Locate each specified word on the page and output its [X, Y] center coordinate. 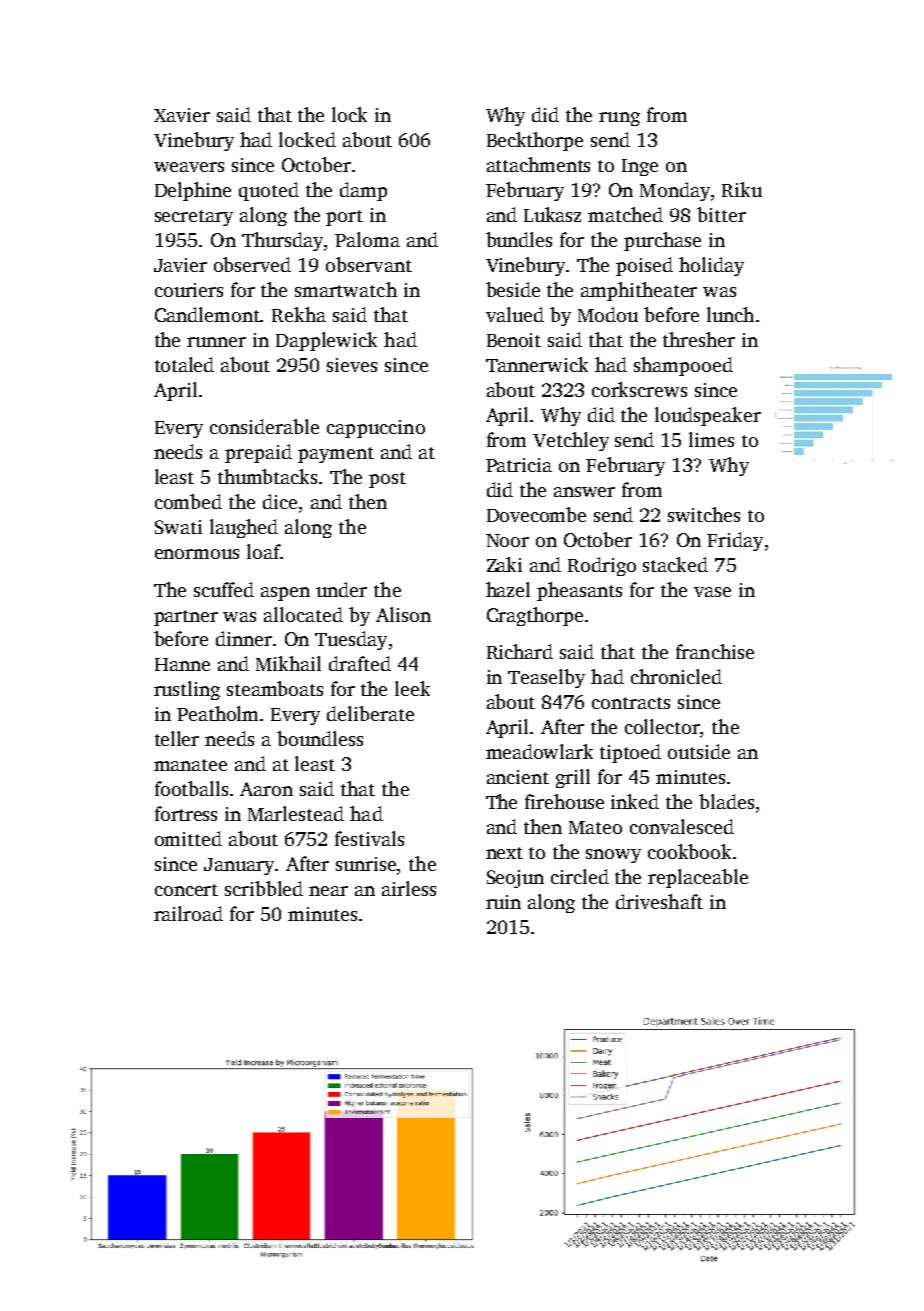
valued [515, 314]
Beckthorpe [535, 141]
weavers [189, 167]
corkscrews [639, 389]
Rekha [299, 314]
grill [573, 778]
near [328, 891]
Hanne [182, 664]
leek [412, 688]
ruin [503, 902]
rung [619, 119]
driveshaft [659, 901]
